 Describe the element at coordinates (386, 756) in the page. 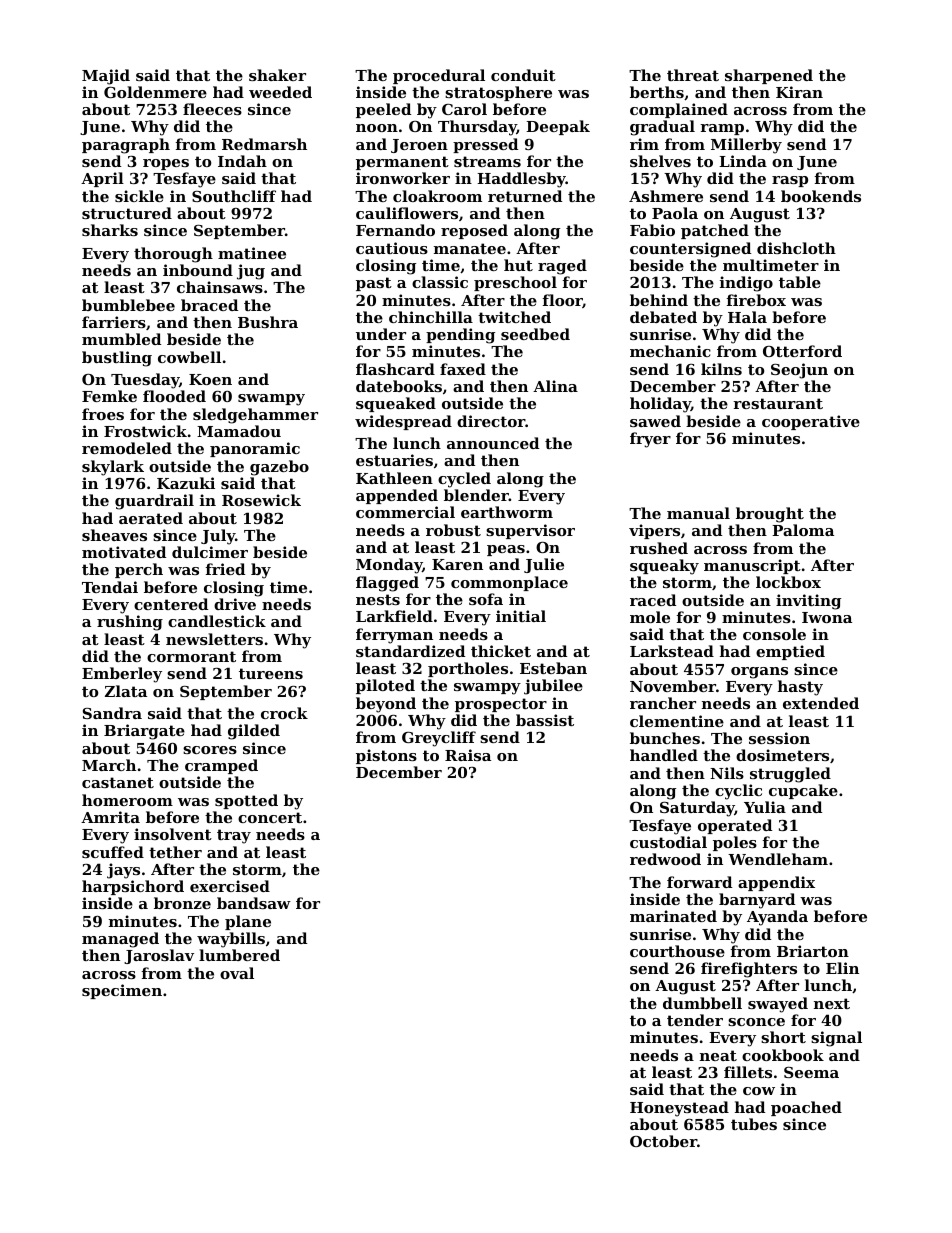

I see `pistons` at that location.
